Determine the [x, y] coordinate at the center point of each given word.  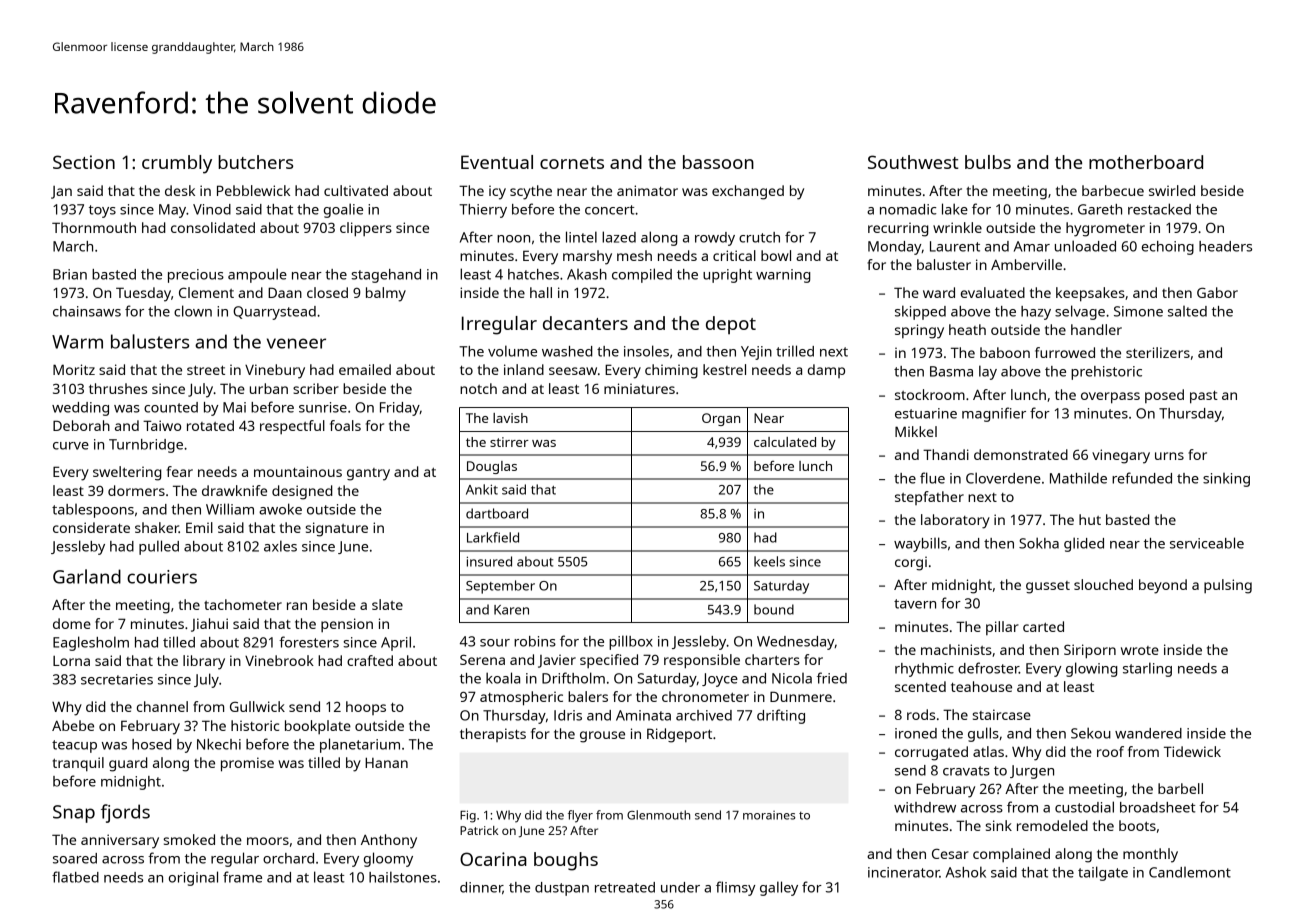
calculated [785, 442]
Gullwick [257, 706]
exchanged [748, 192]
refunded [1142, 478]
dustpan [562, 889]
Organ [721, 419]
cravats [966, 771]
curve [71, 446]
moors [268, 841]
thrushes [118, 388]
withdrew [925, 807]
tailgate [1103, 873]
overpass [1110, 398]
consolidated [213, 227]
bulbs [988, 162]
